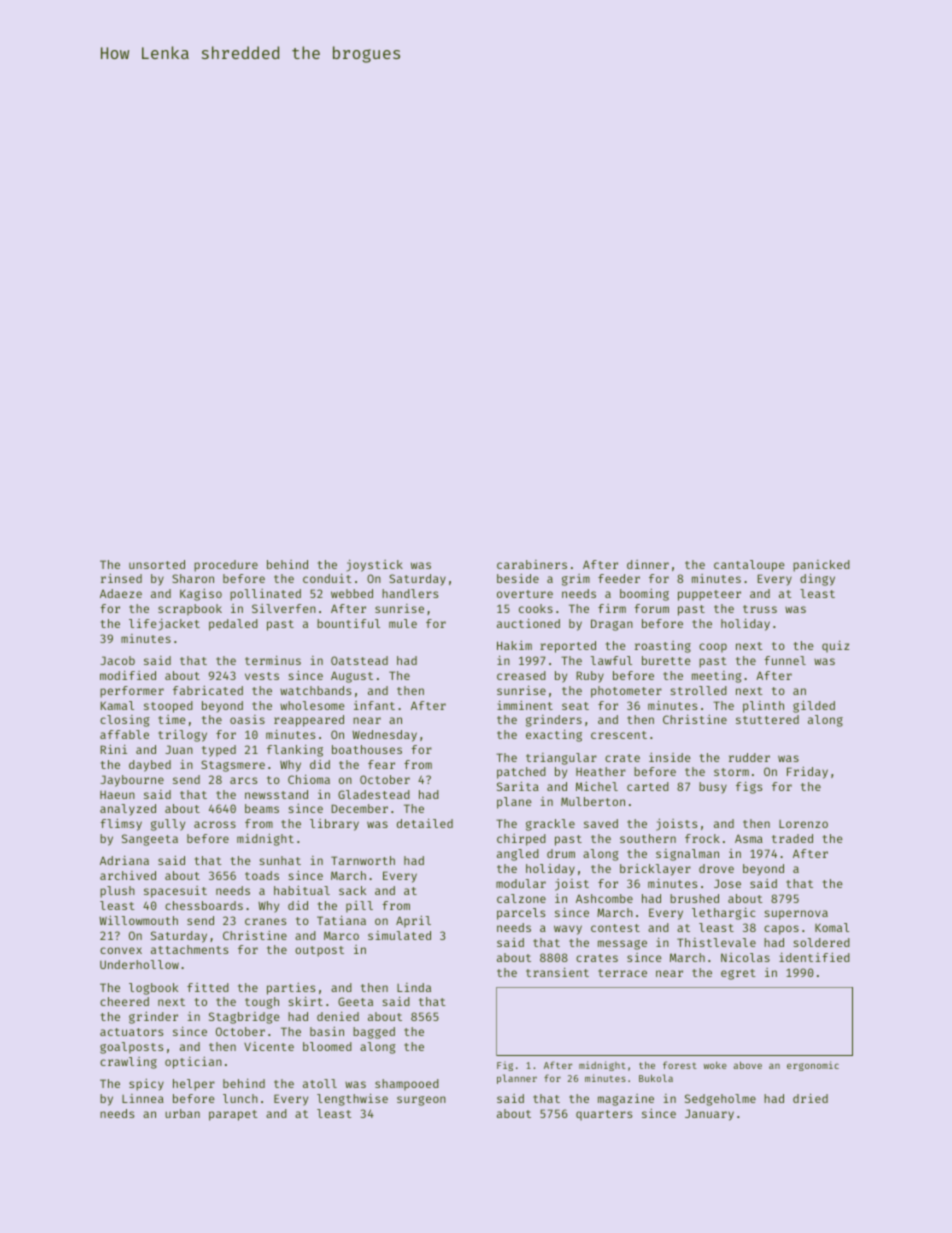 The height and width of the image is (1233, 952). I want to click on wavy, so click(568, 930).
